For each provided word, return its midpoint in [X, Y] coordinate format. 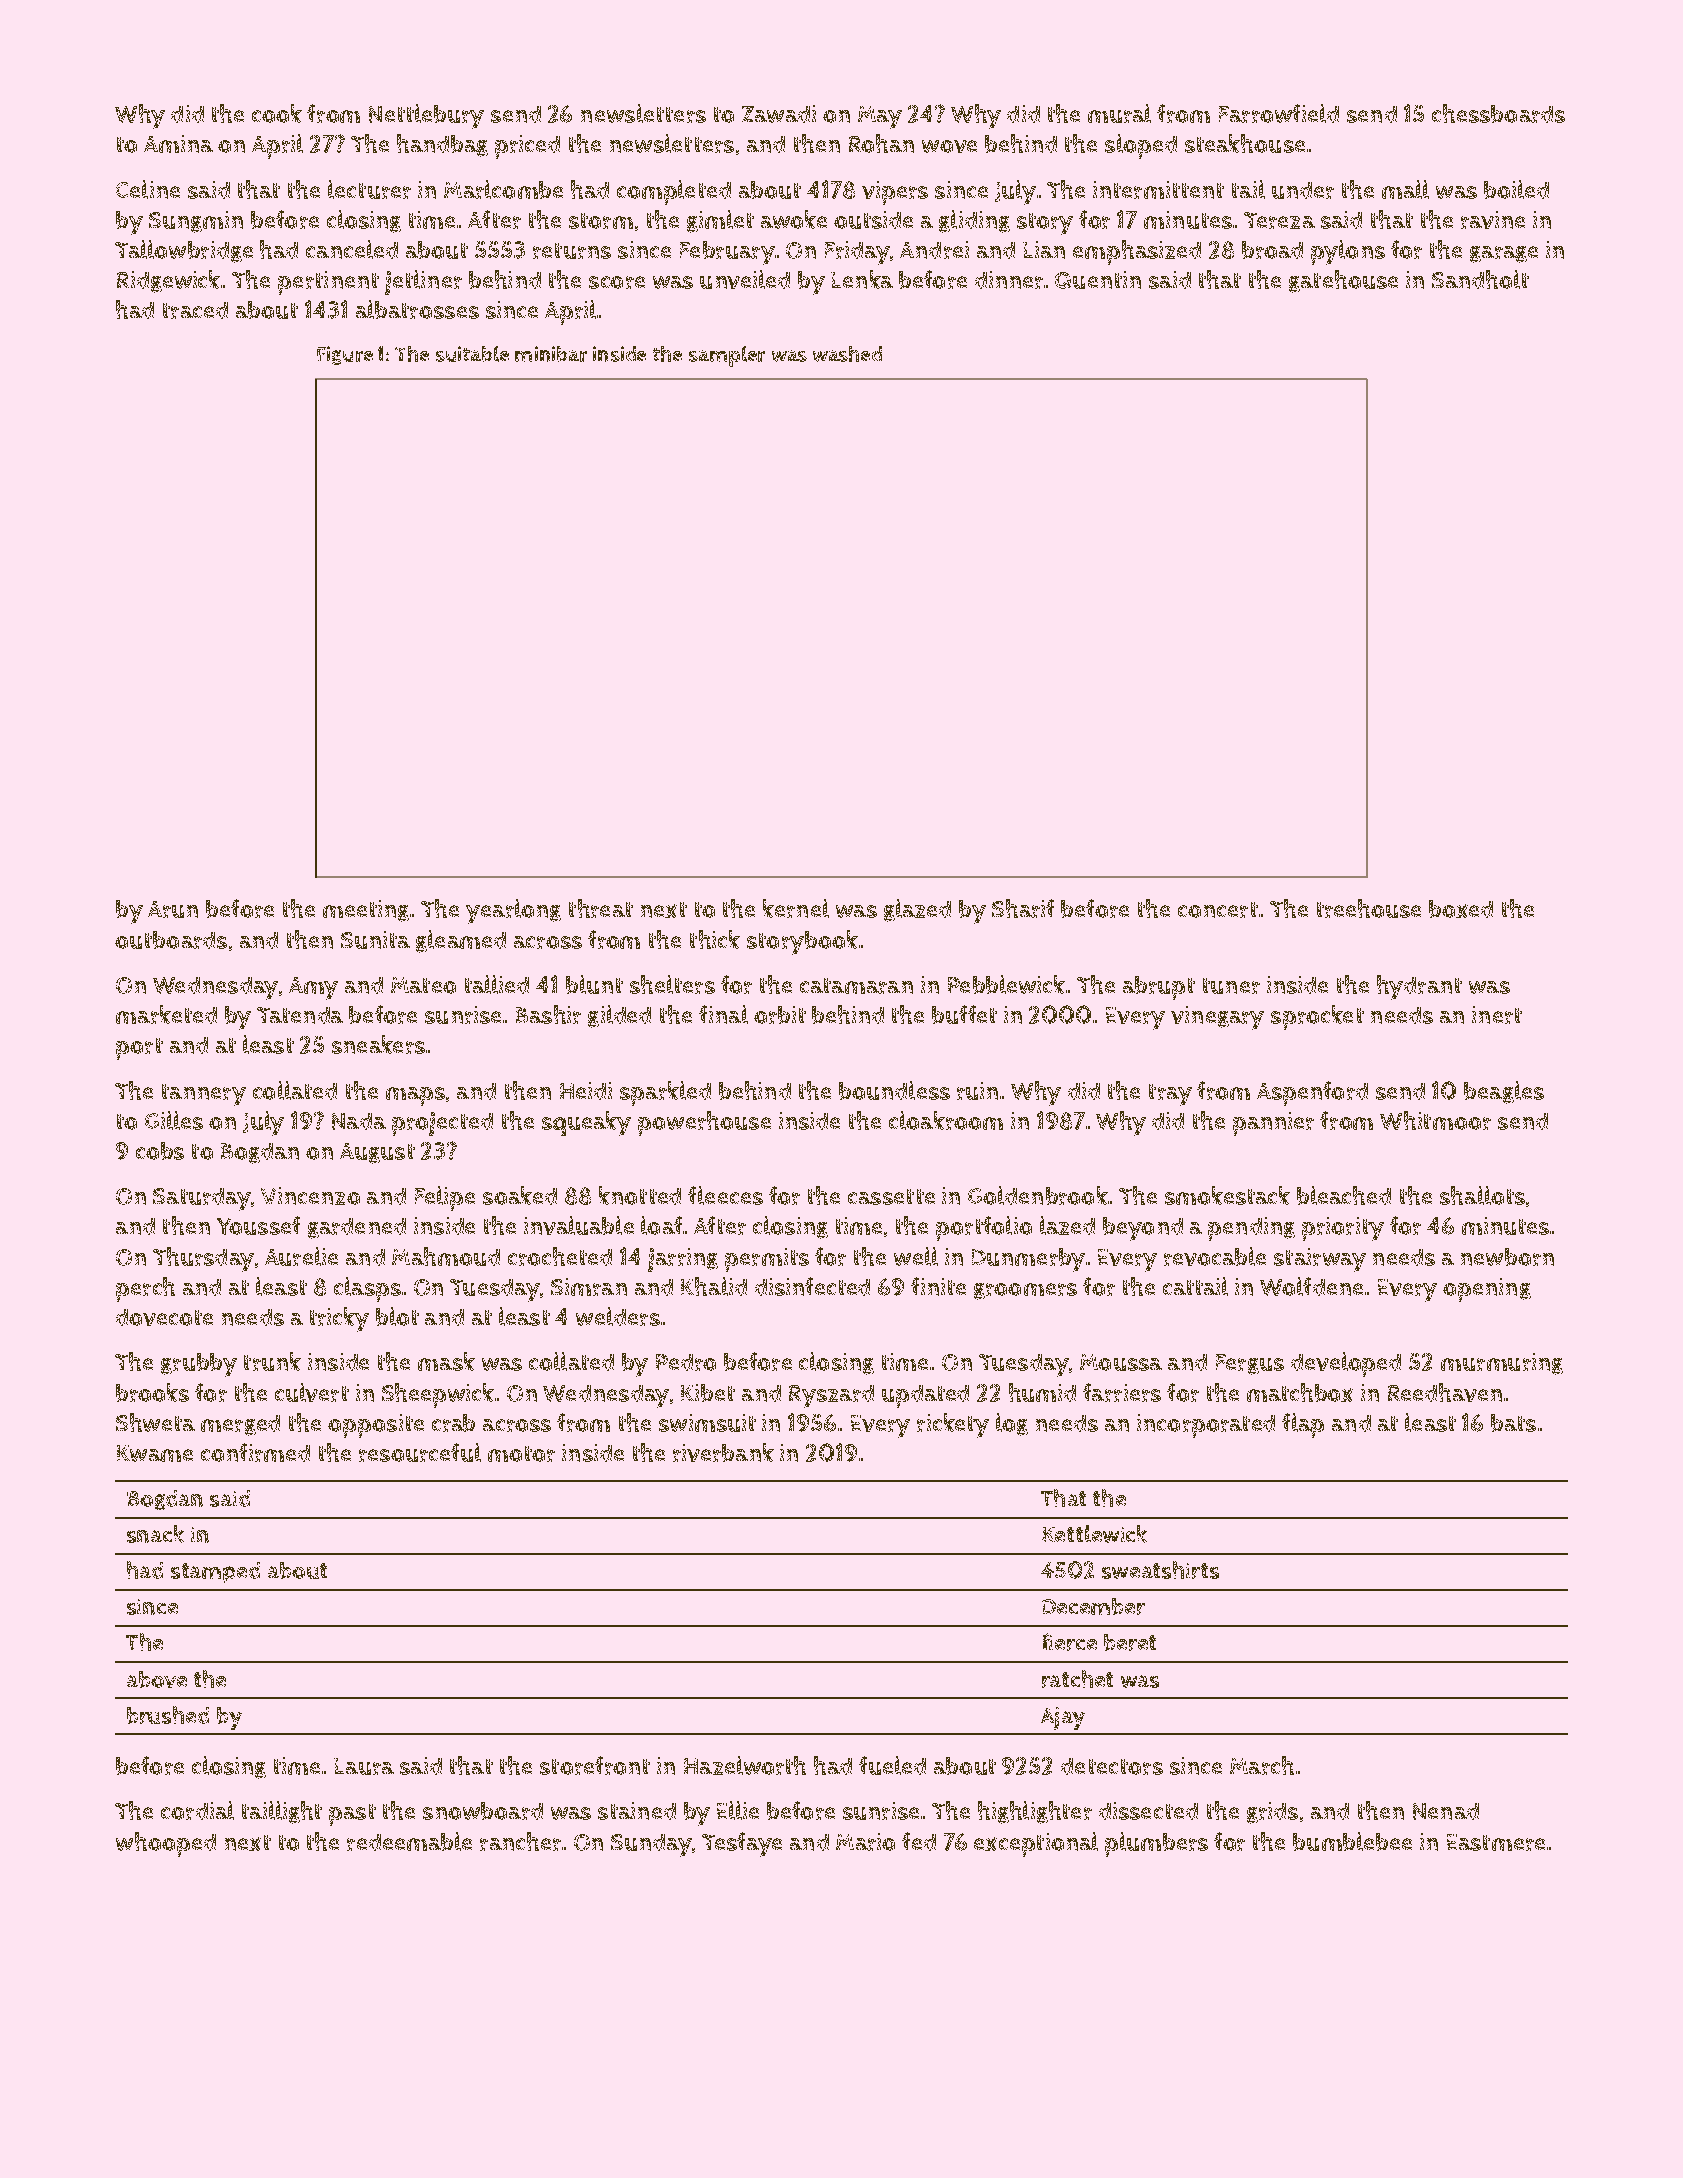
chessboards [1498, 113]
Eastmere [1496, 1842]
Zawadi [779, 114]
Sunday [651, 1845]
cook [277, 113]
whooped [166, 1844]
